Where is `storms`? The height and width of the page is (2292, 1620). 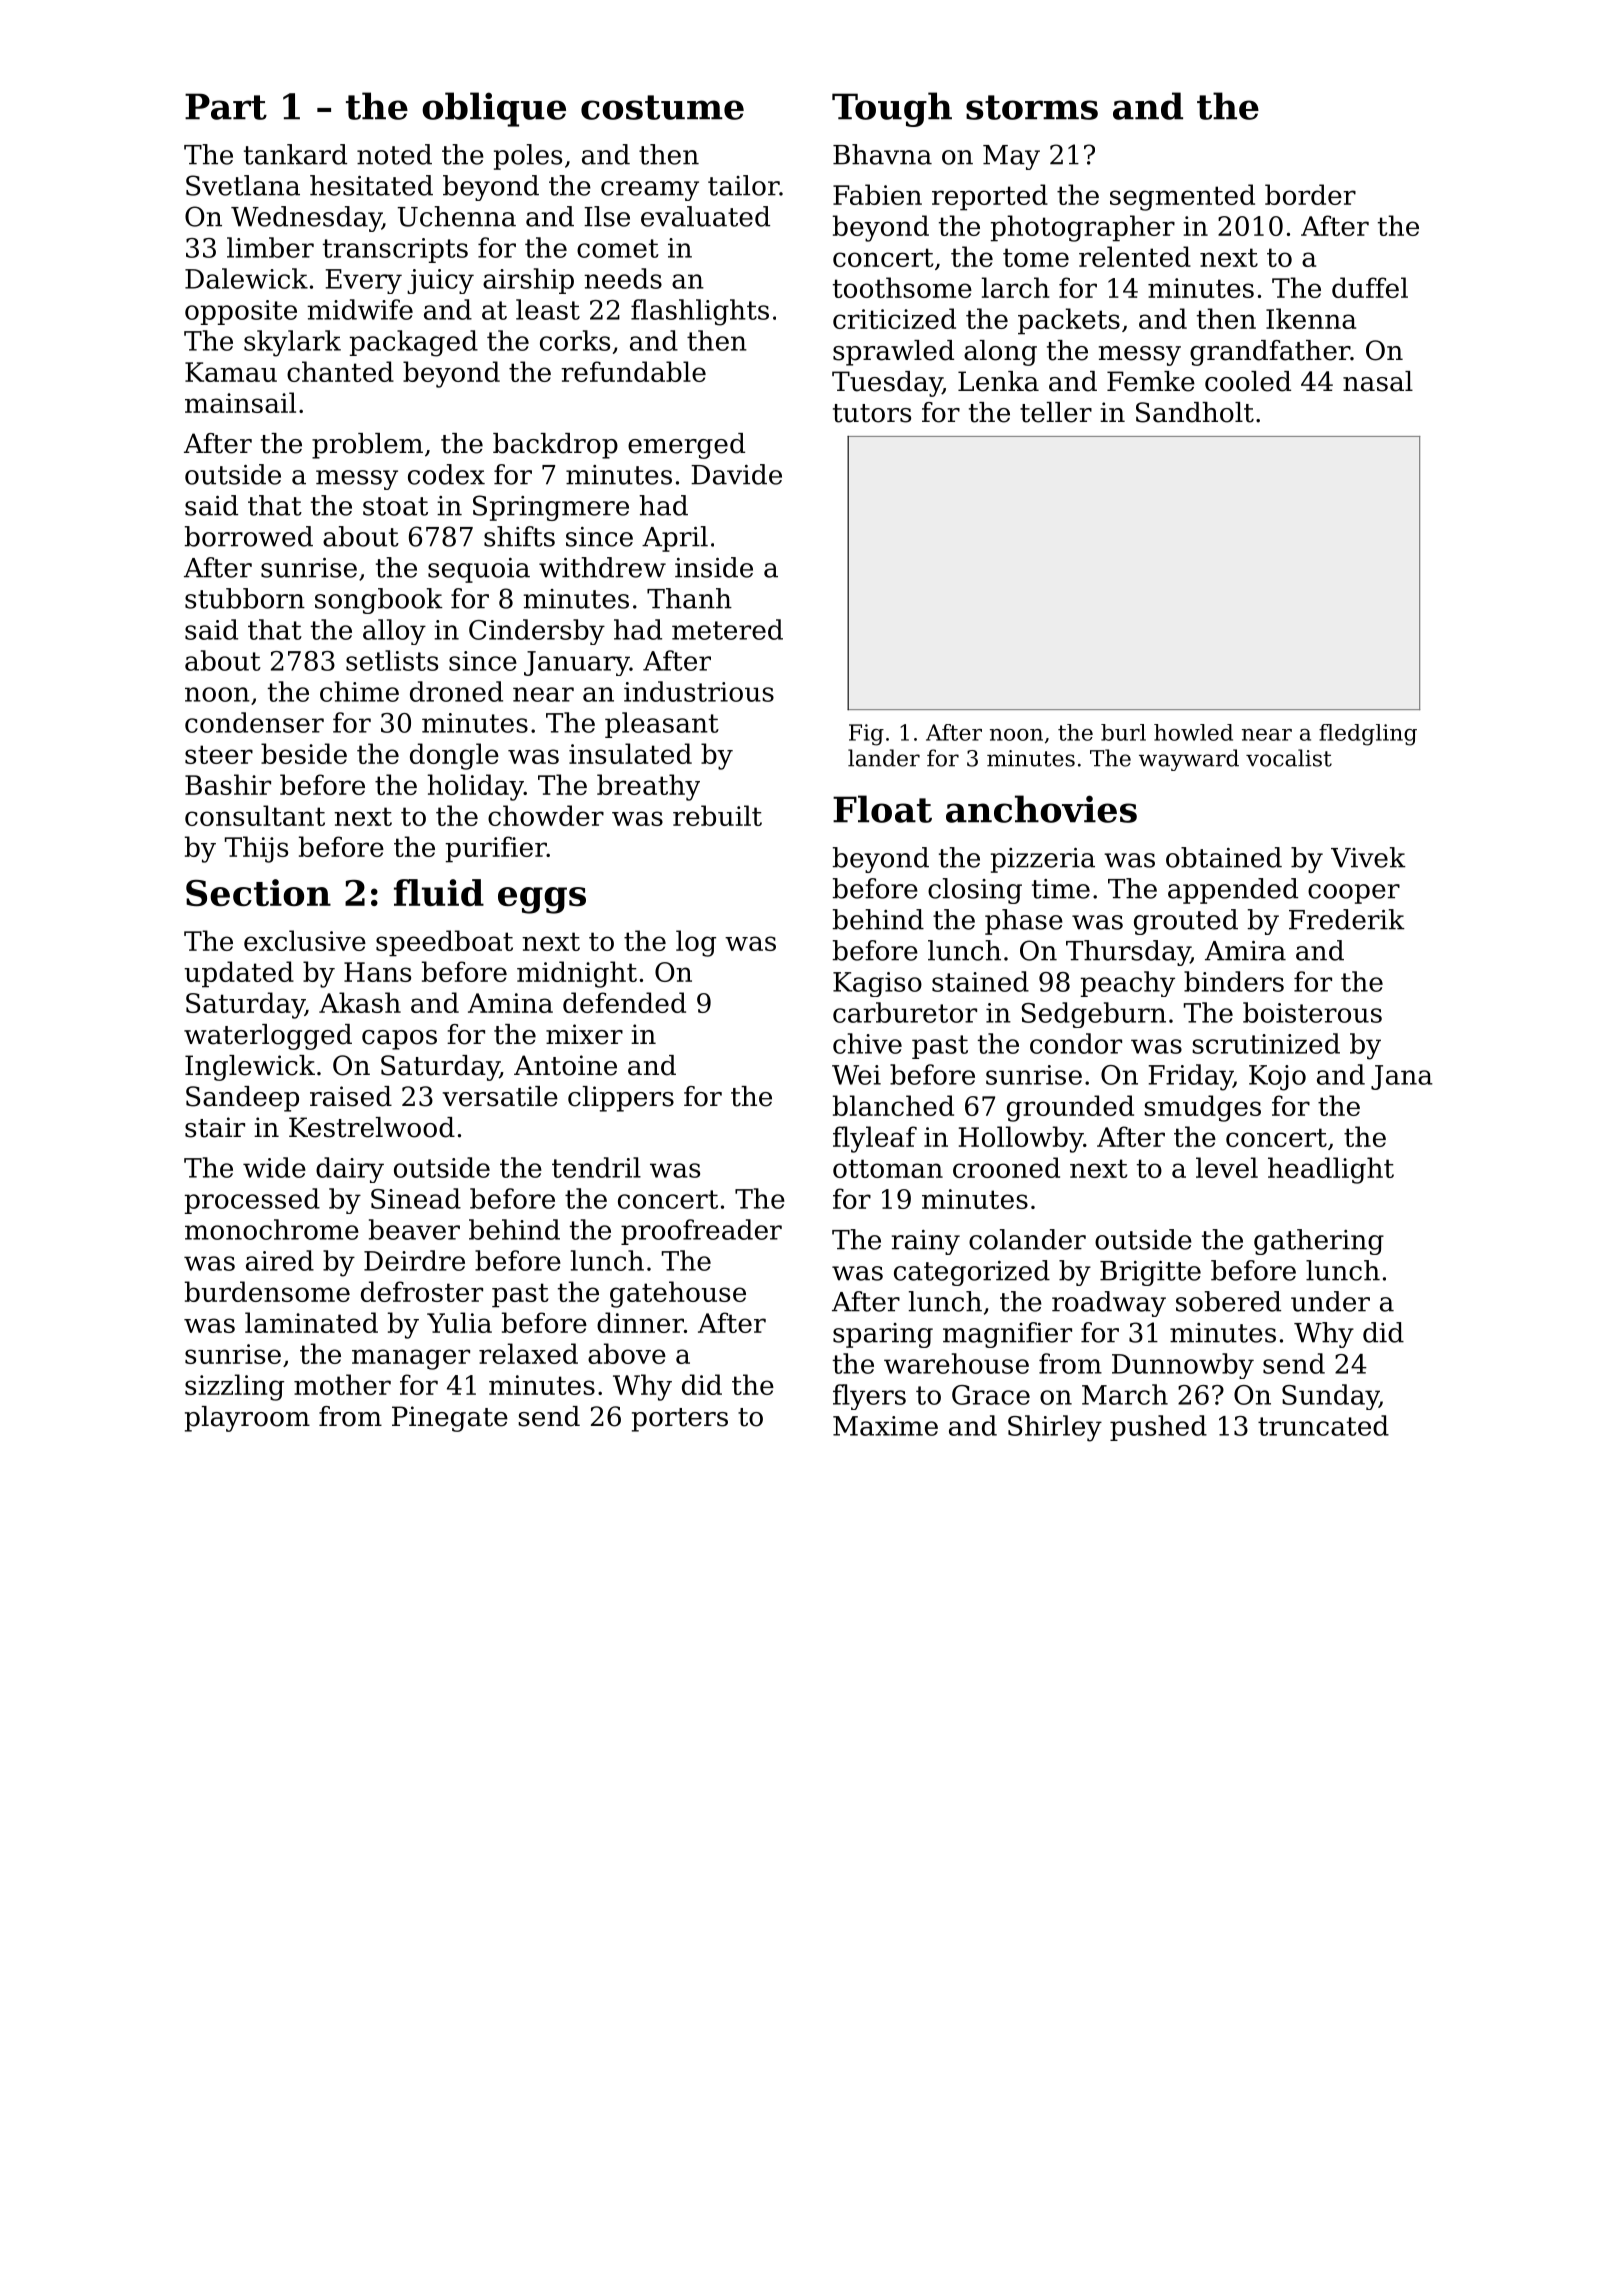
storms is located at coordinates (1032, 107).
